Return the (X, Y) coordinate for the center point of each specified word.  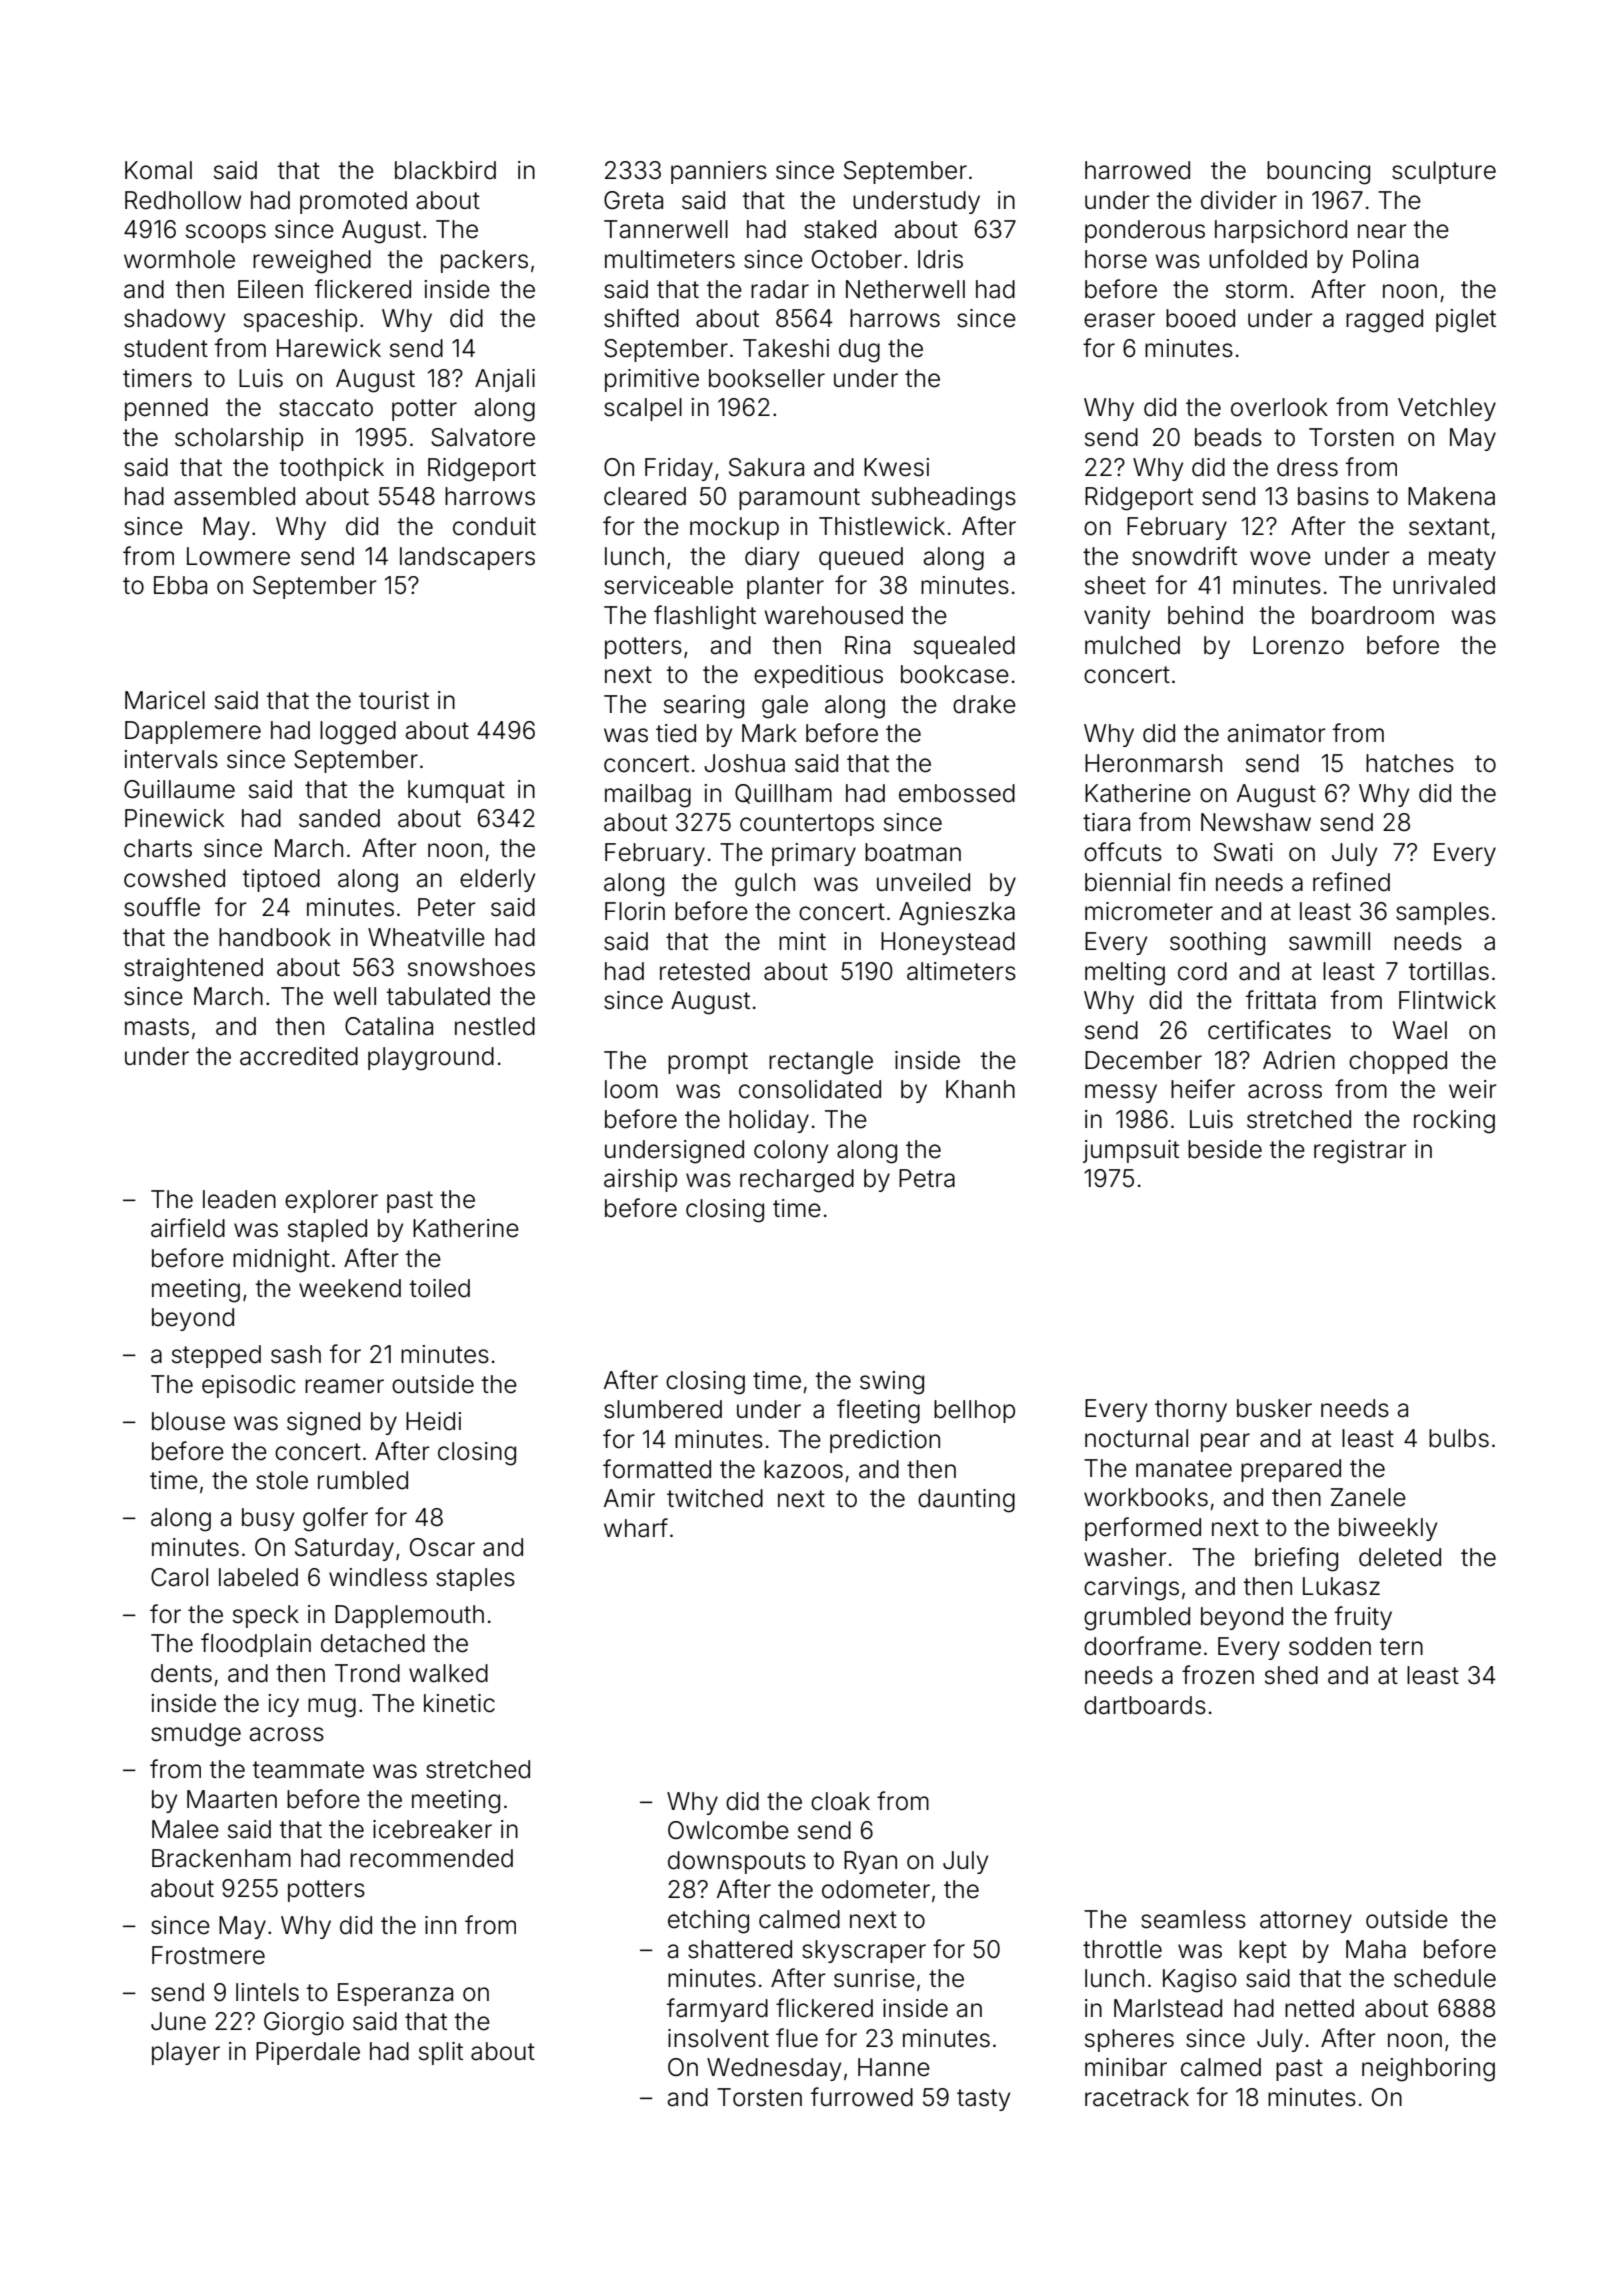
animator (1276, 733)
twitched (715, 1498)
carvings (1131, 1589)
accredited (299, 1056)
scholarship (239, 439)
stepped (216, 1356)
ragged (1384, 321)
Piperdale (308, 2053)
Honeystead (948, 943)
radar (780, 289)
